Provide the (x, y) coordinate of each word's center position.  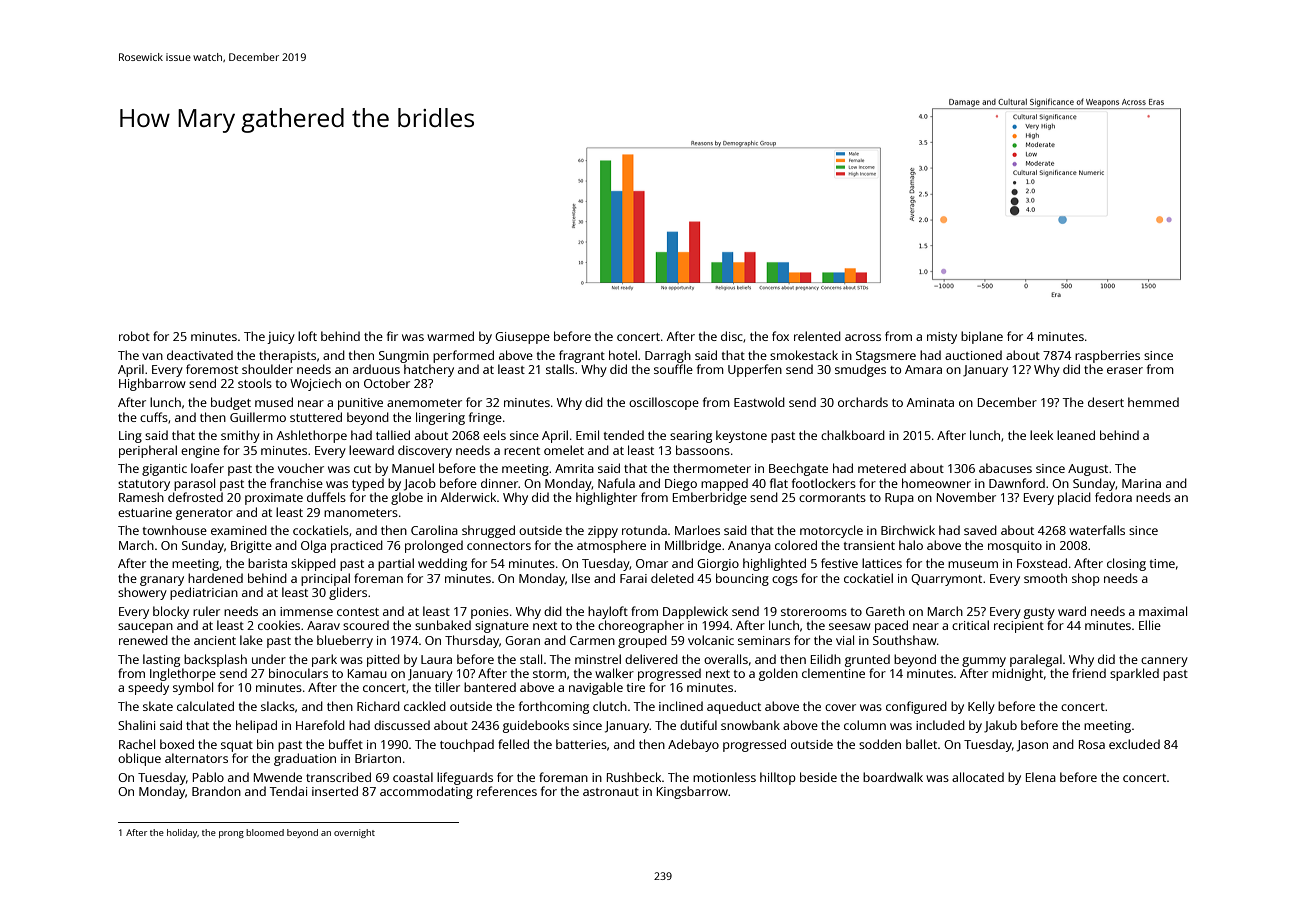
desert (1106, 402)
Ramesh (141, 497)
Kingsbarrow (692, 792)
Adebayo (693, 745)
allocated (978, 777)
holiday (182, 833)
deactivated (200, 355)
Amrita (574, 468)
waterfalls (1097, 530)
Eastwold (759, 402)
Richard (378, 706)
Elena (1041, 777)
